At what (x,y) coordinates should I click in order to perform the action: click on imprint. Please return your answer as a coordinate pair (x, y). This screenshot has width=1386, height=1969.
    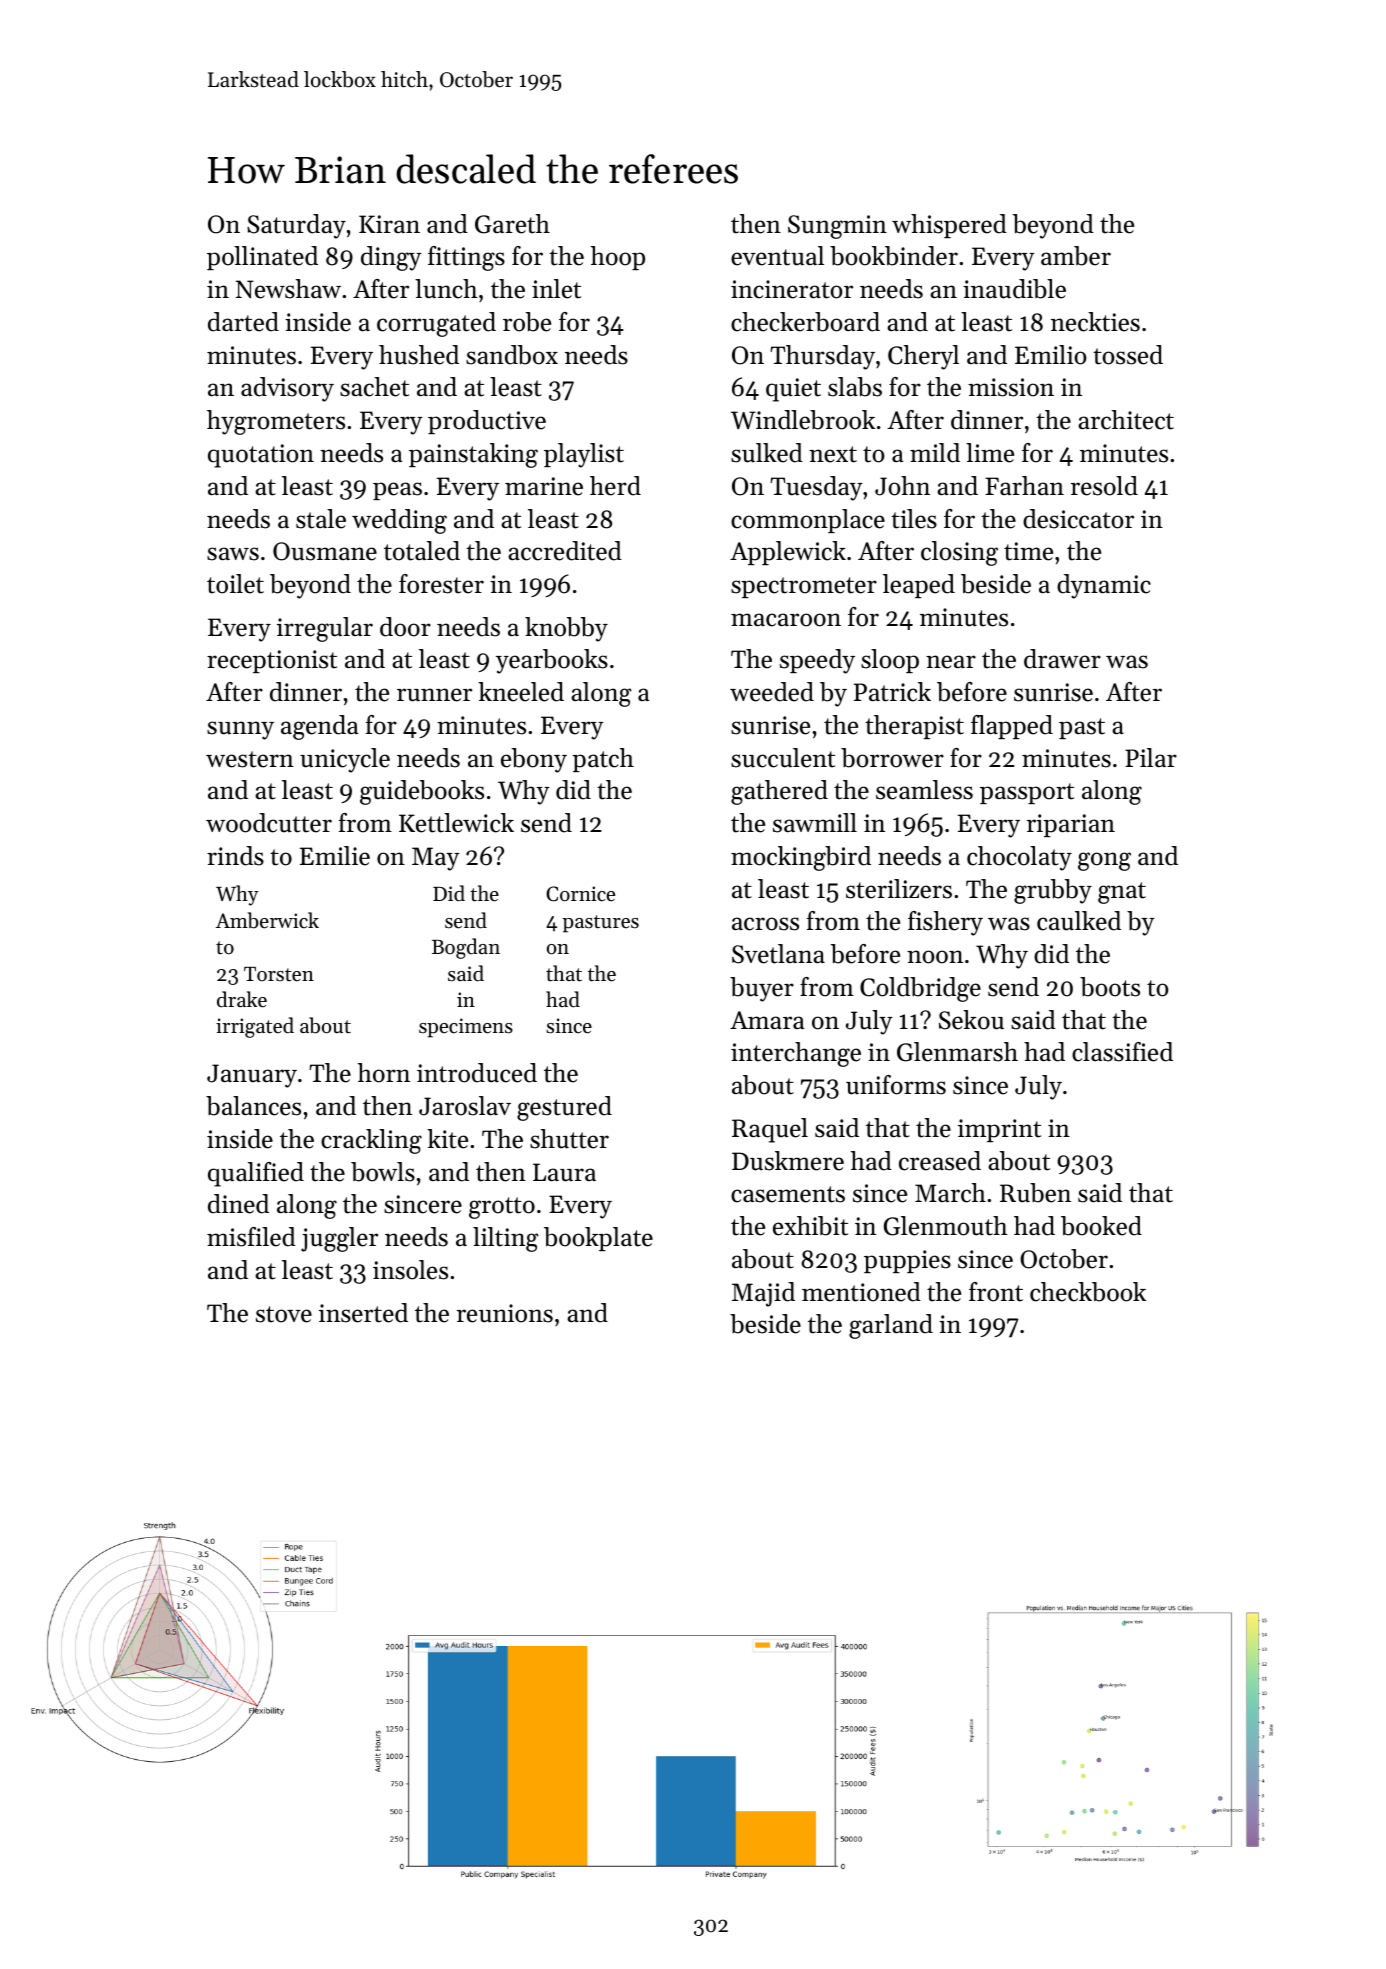
    Looking at the image, I should click on (999, 1130).
